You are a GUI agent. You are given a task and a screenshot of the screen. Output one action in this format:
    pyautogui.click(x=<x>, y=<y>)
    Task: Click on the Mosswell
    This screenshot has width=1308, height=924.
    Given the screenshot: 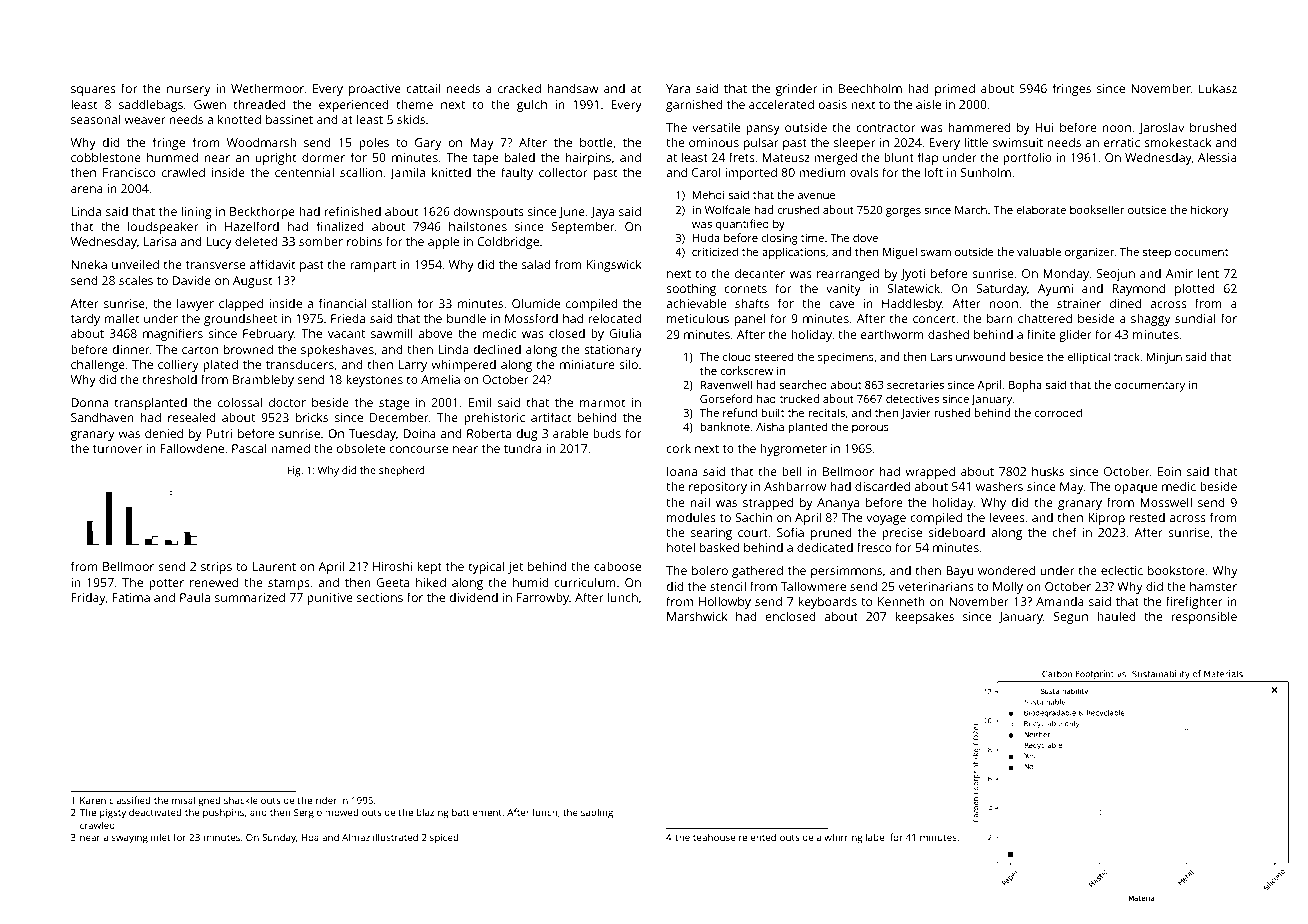 What is the action you would take?
    pyautogui.click(x=1166, y=502)
